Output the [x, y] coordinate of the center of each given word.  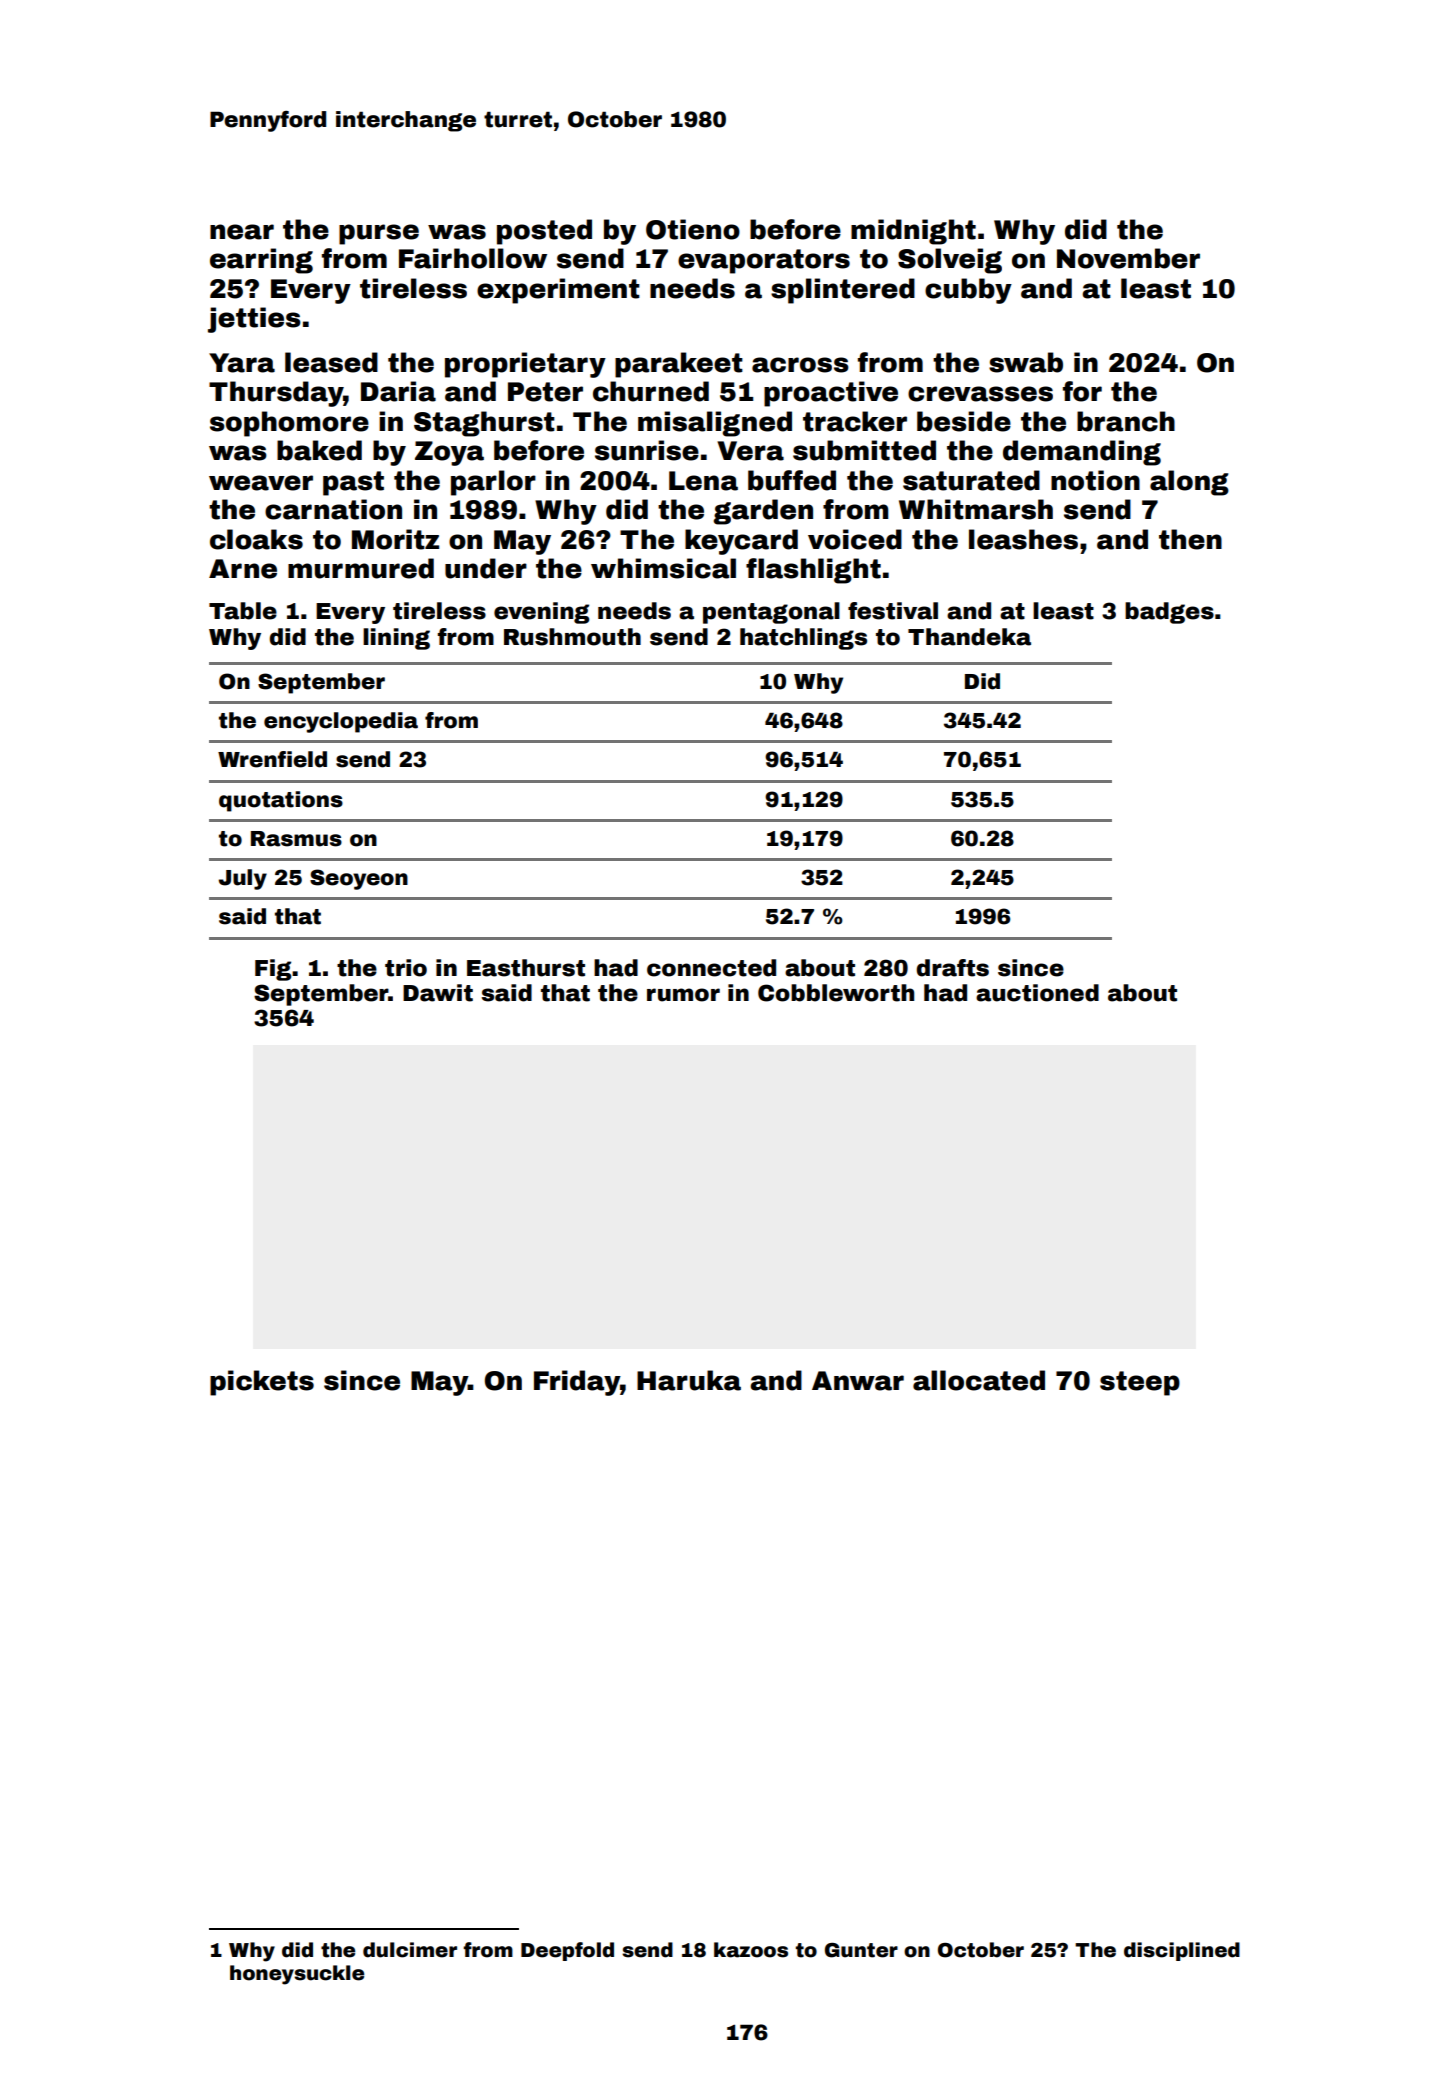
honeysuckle [297, 1975]
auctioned [1037, 993]
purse [379, 234]
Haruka [689, 1380]
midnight [913, 232]
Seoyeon [359, 879]
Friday [577, 1383]
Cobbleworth [836, 993]
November [1128, 258]
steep [1140, 1383]
